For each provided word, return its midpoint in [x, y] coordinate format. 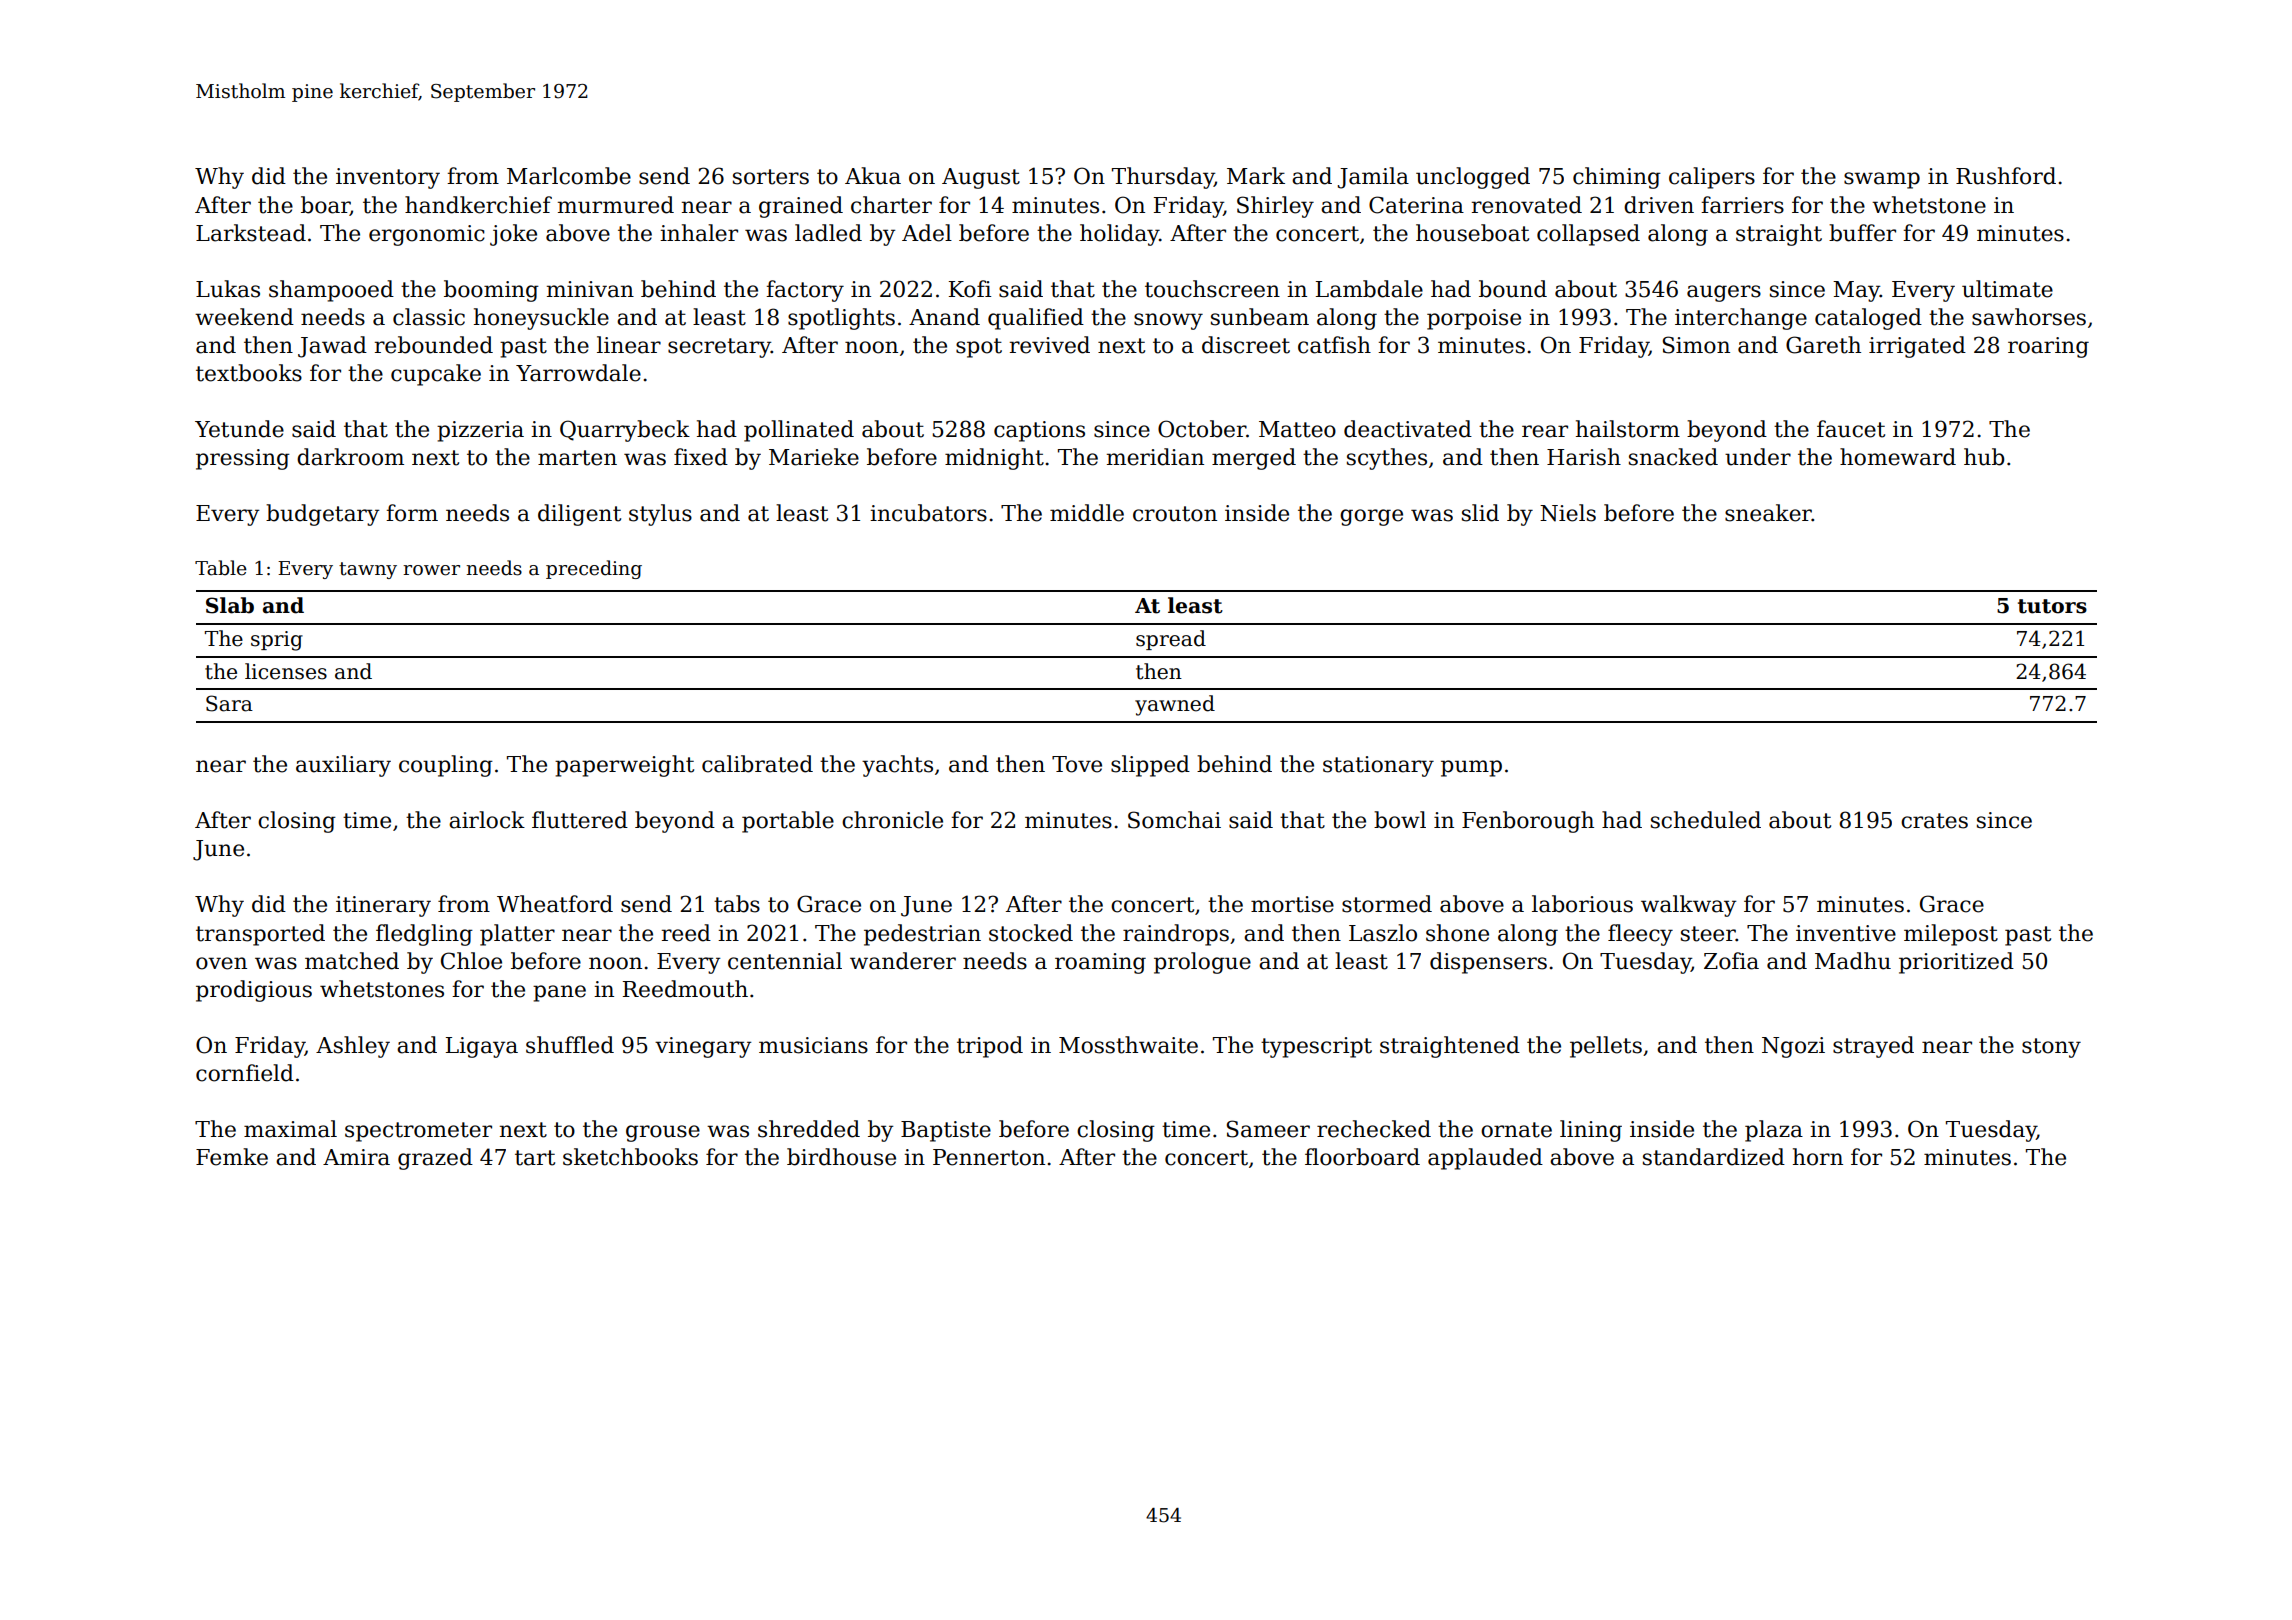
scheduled [1706, 820]
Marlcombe [569, 176]
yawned [1175, 705]
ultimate [2007, 289]
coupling [446, 766]
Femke [232, 1157]
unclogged [1473, 178]
